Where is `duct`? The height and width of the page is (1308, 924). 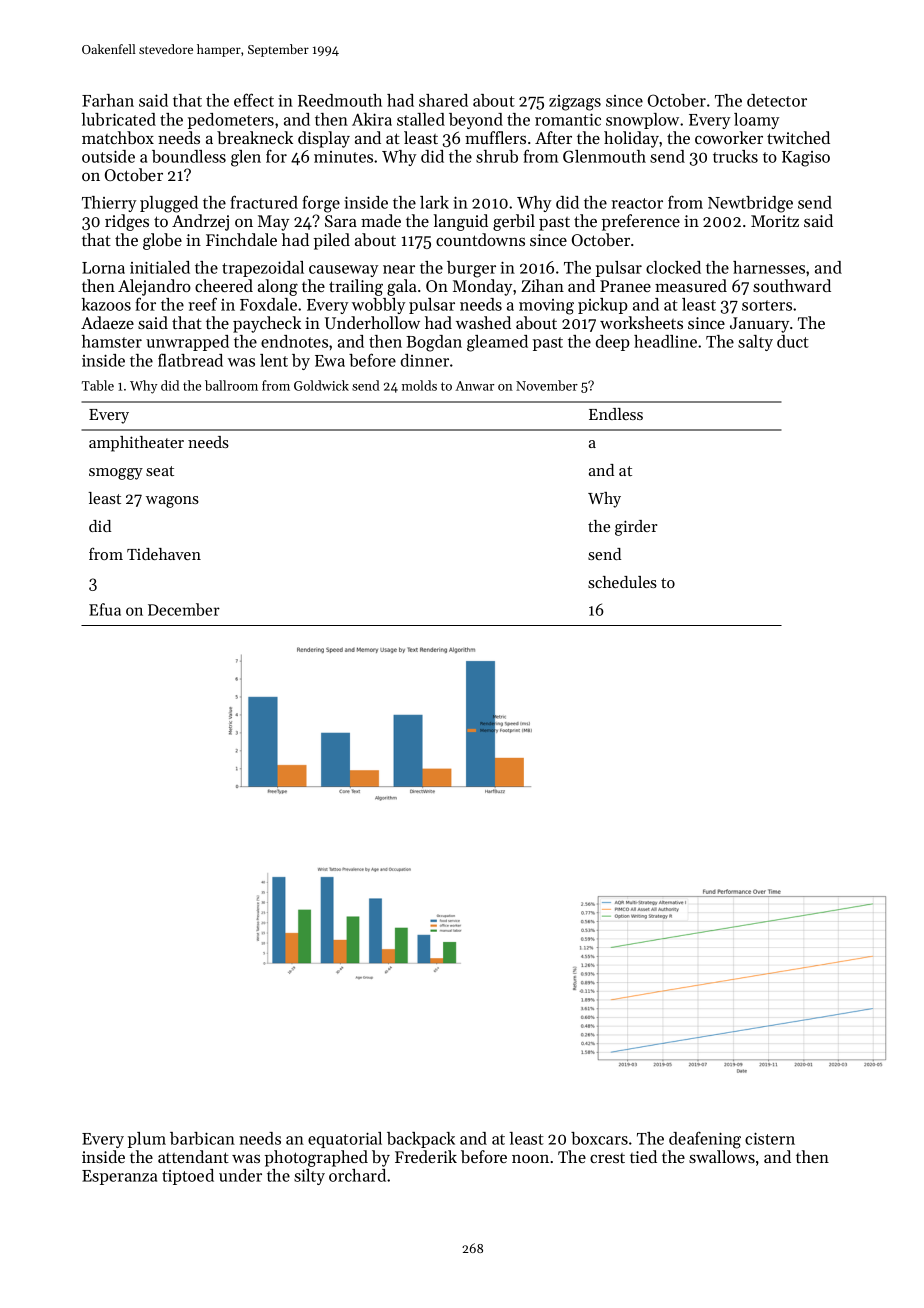
duct is located at coordinates (793, 341).
